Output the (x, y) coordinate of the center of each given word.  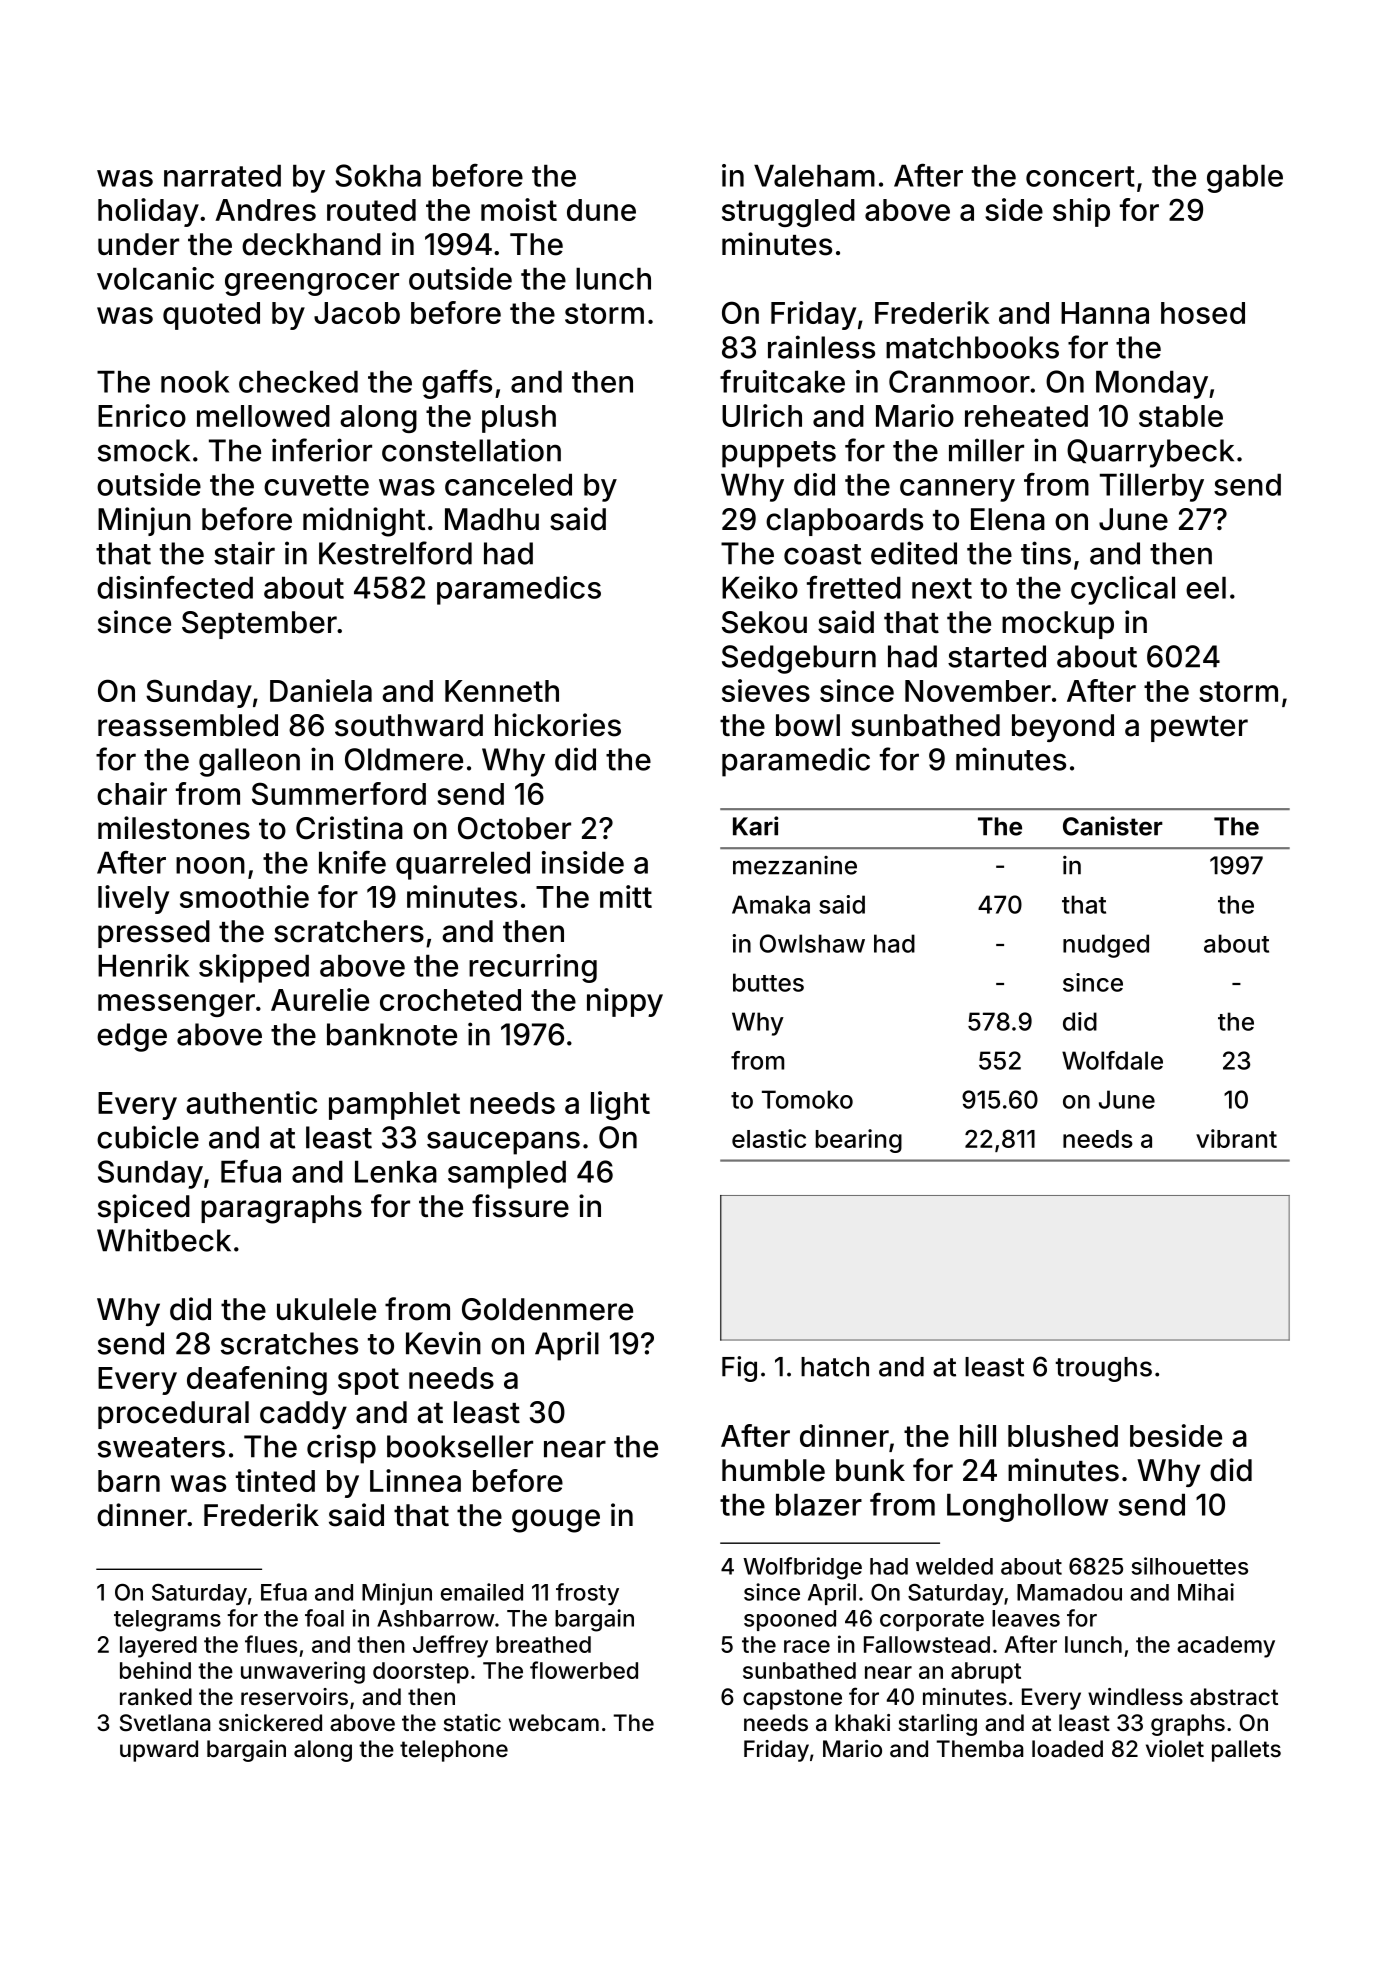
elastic (769, 1138)
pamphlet (394, 1106)
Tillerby (1152, 487)
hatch (835, 1367)
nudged (1106, 946)
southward (409, 725)
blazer (819, 1505)
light (620, 1105)
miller (986, 450)
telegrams (167, 1621)
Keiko (760, 587)
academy (1226, 1647)
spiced (144, 1208)
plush (519, 419)
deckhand (311, 244)
